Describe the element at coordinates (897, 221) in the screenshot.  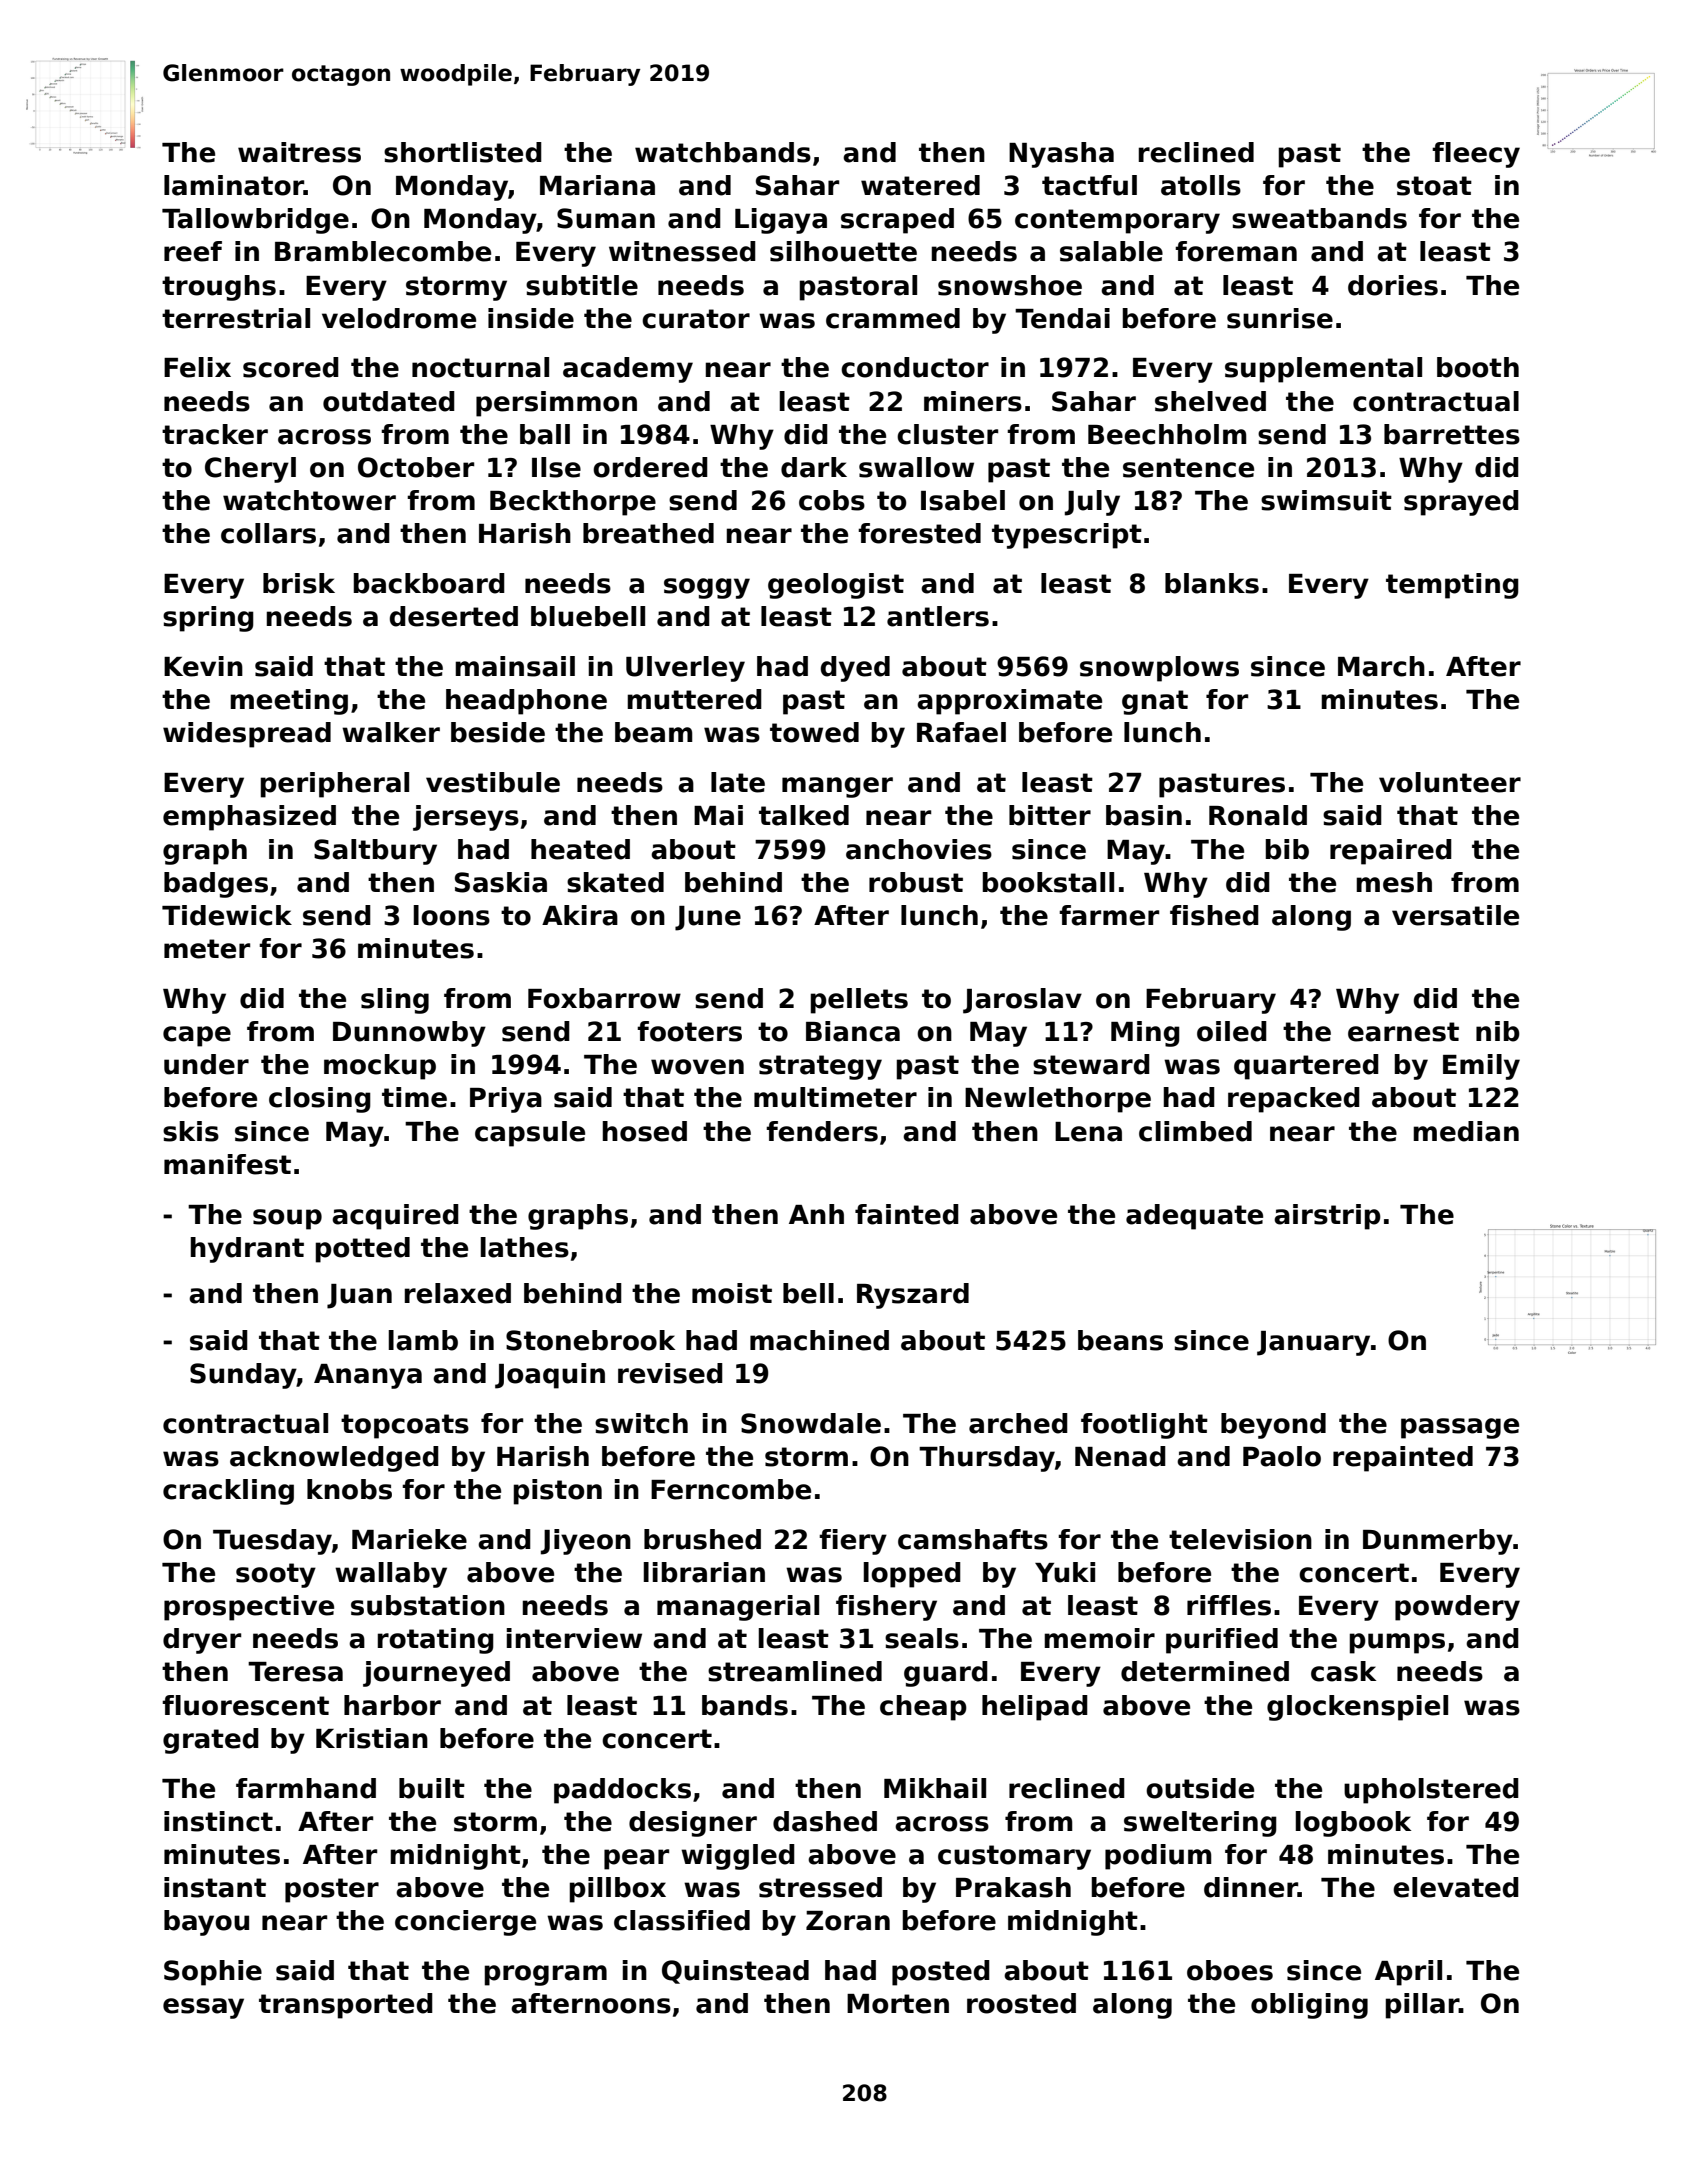
I see `scraped` at that location.
